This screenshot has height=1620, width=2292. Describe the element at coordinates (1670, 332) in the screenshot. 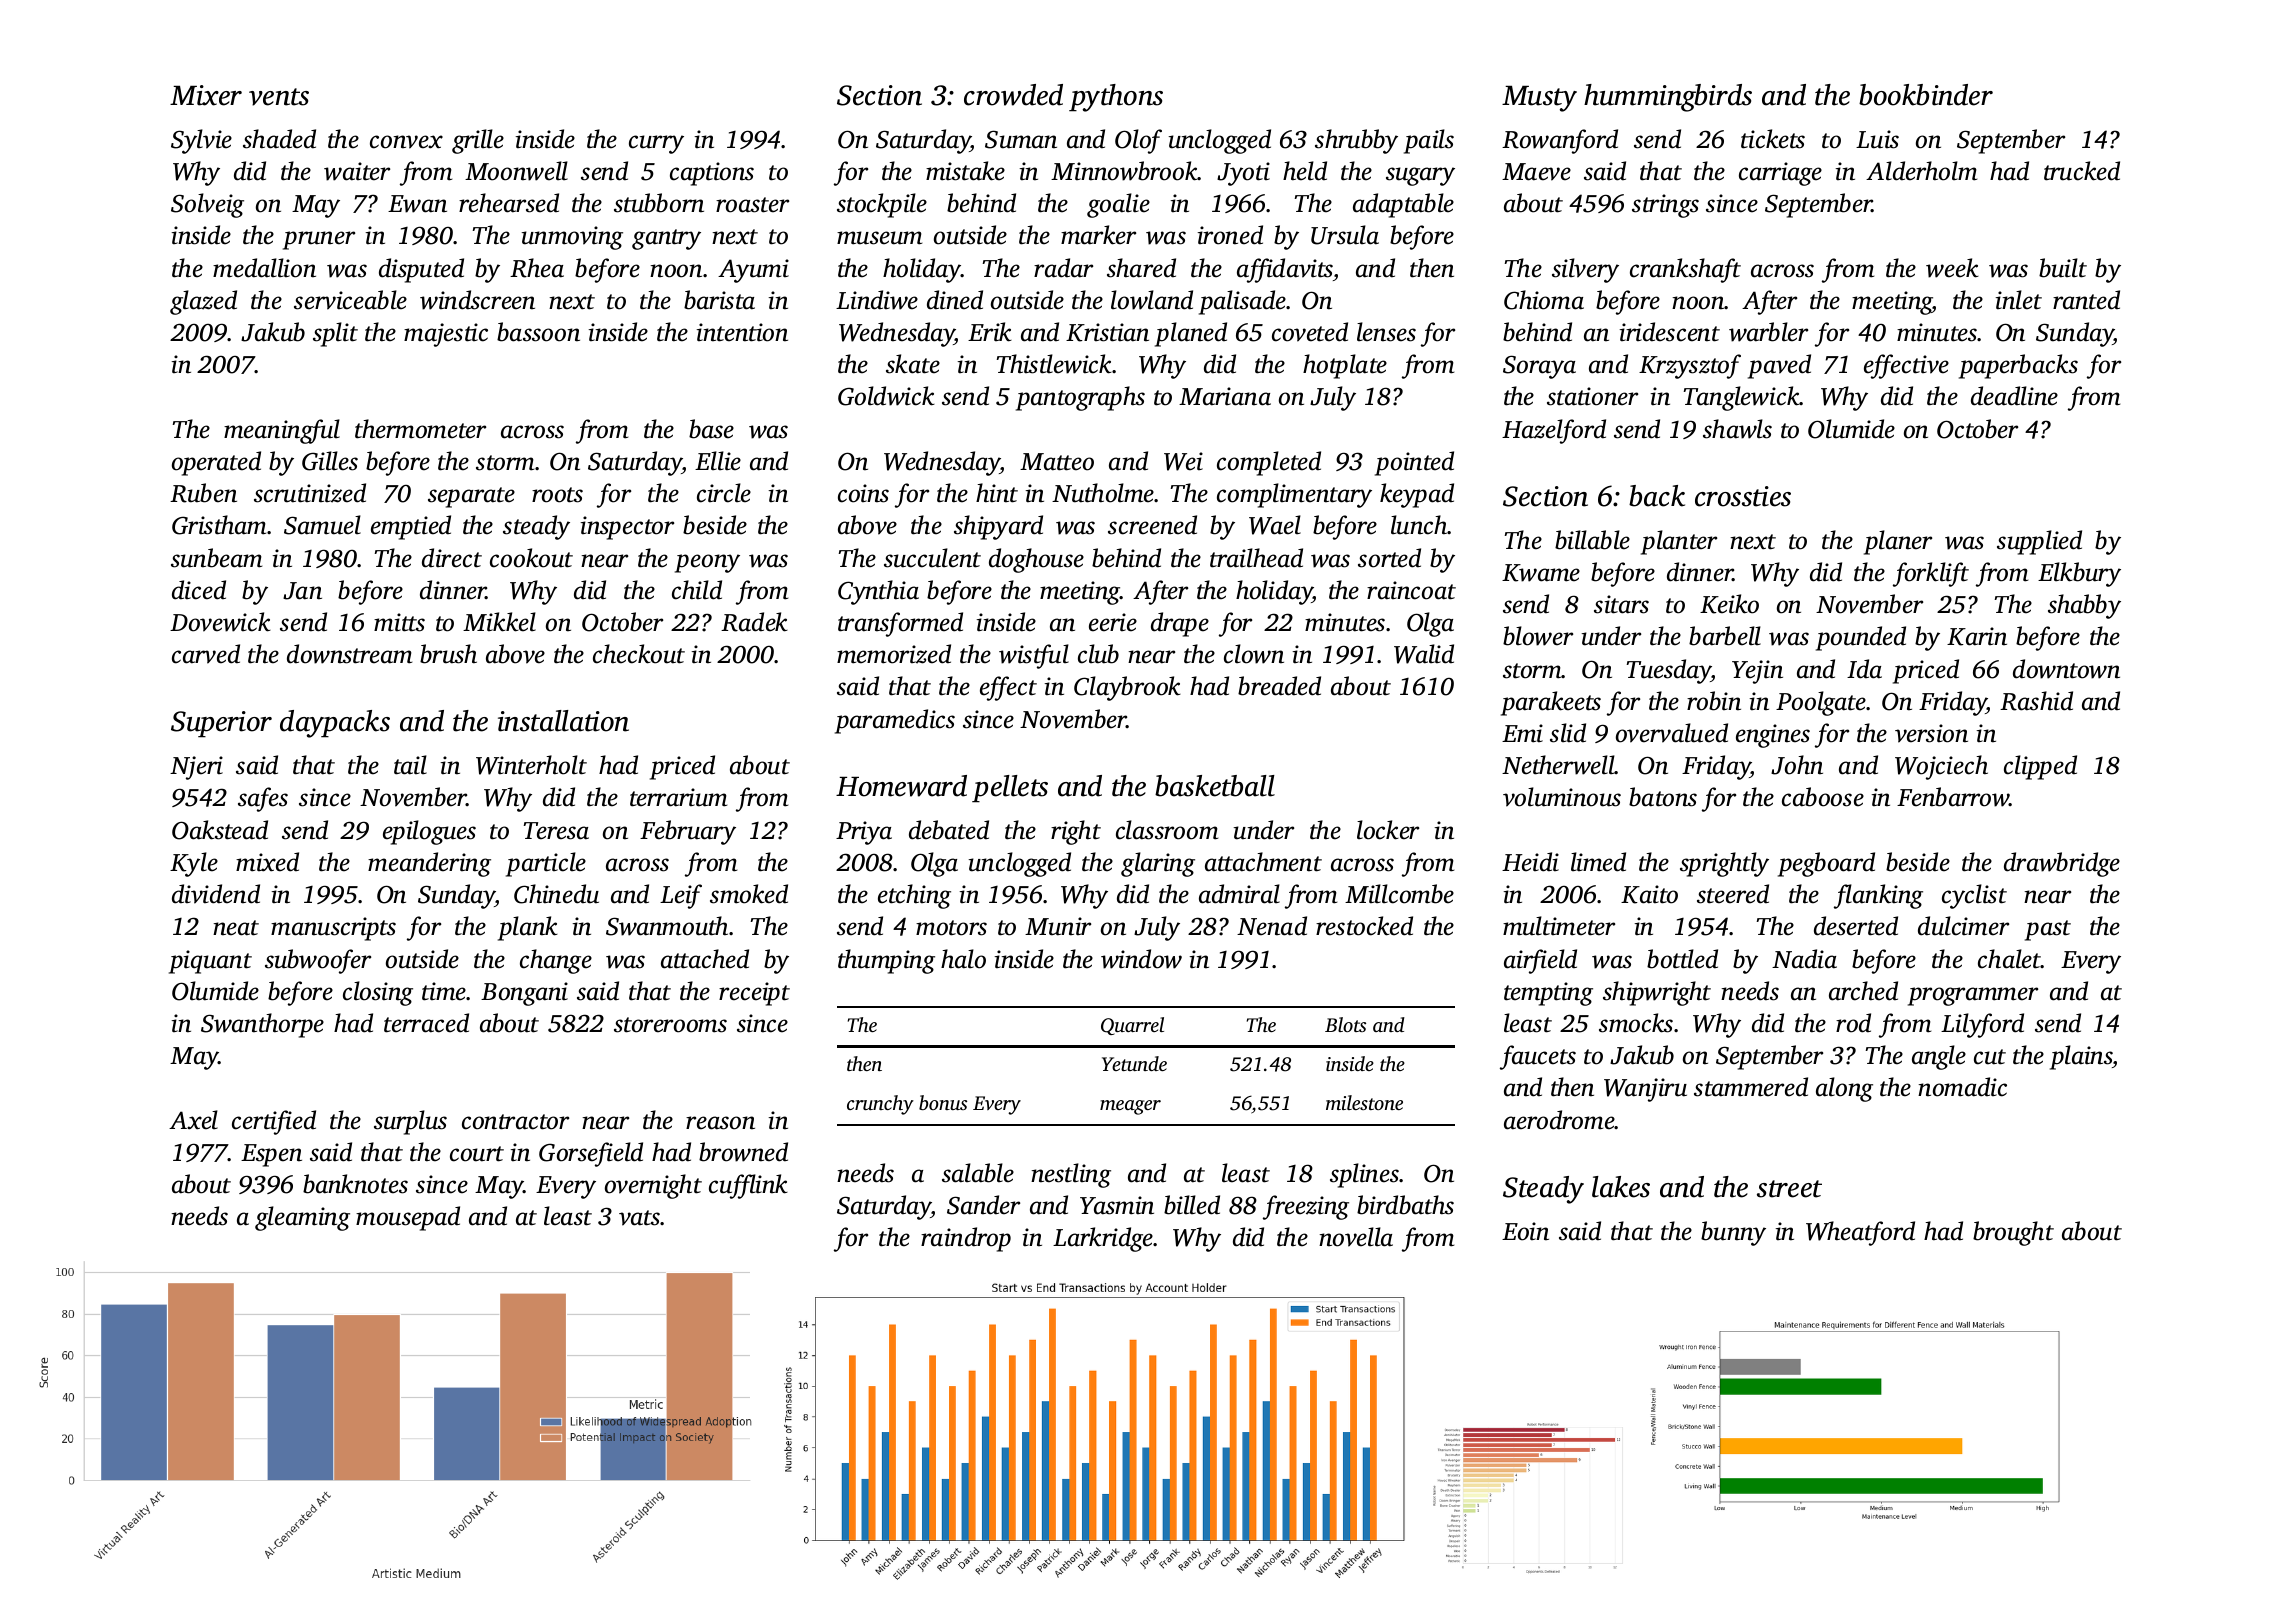

I see `iridescent` at that location.
